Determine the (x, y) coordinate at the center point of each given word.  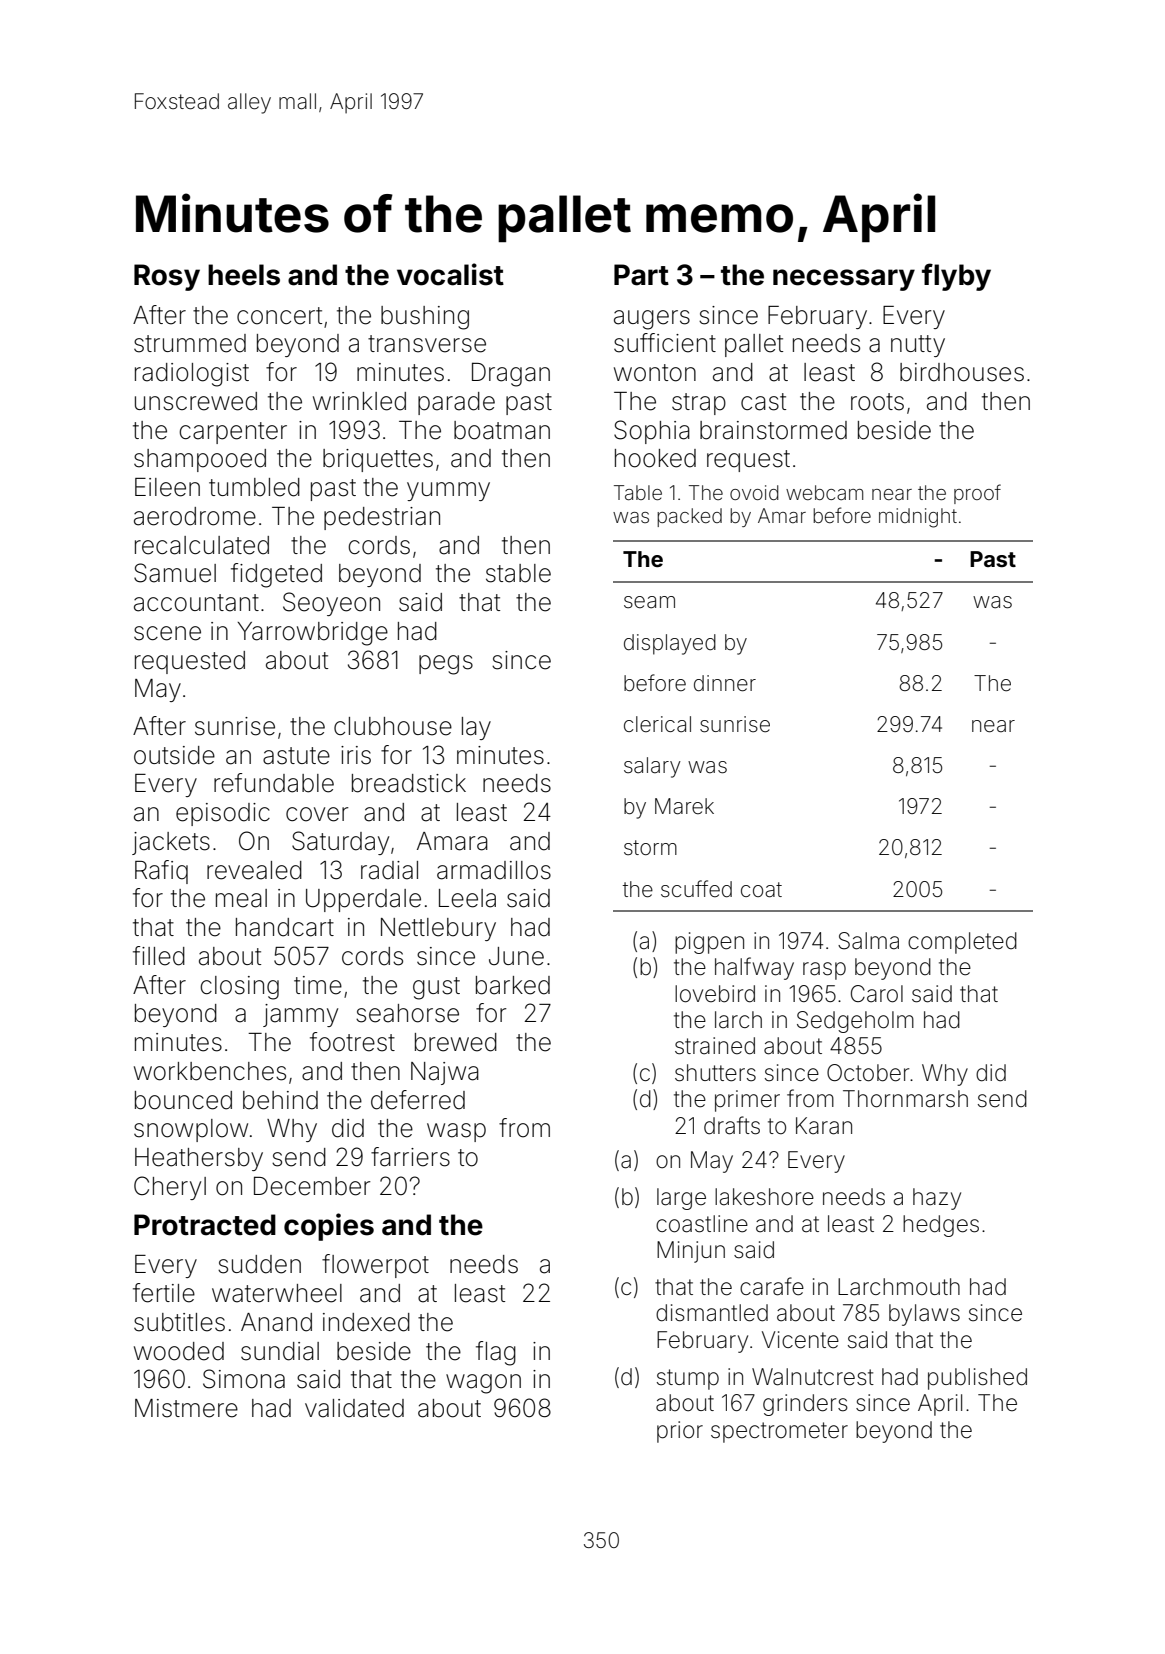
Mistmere (186, 1408)
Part (641, 275)
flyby (956, 277)
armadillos (494, 870)
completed (962, 943)
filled (159, 956)
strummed (190, 343)
